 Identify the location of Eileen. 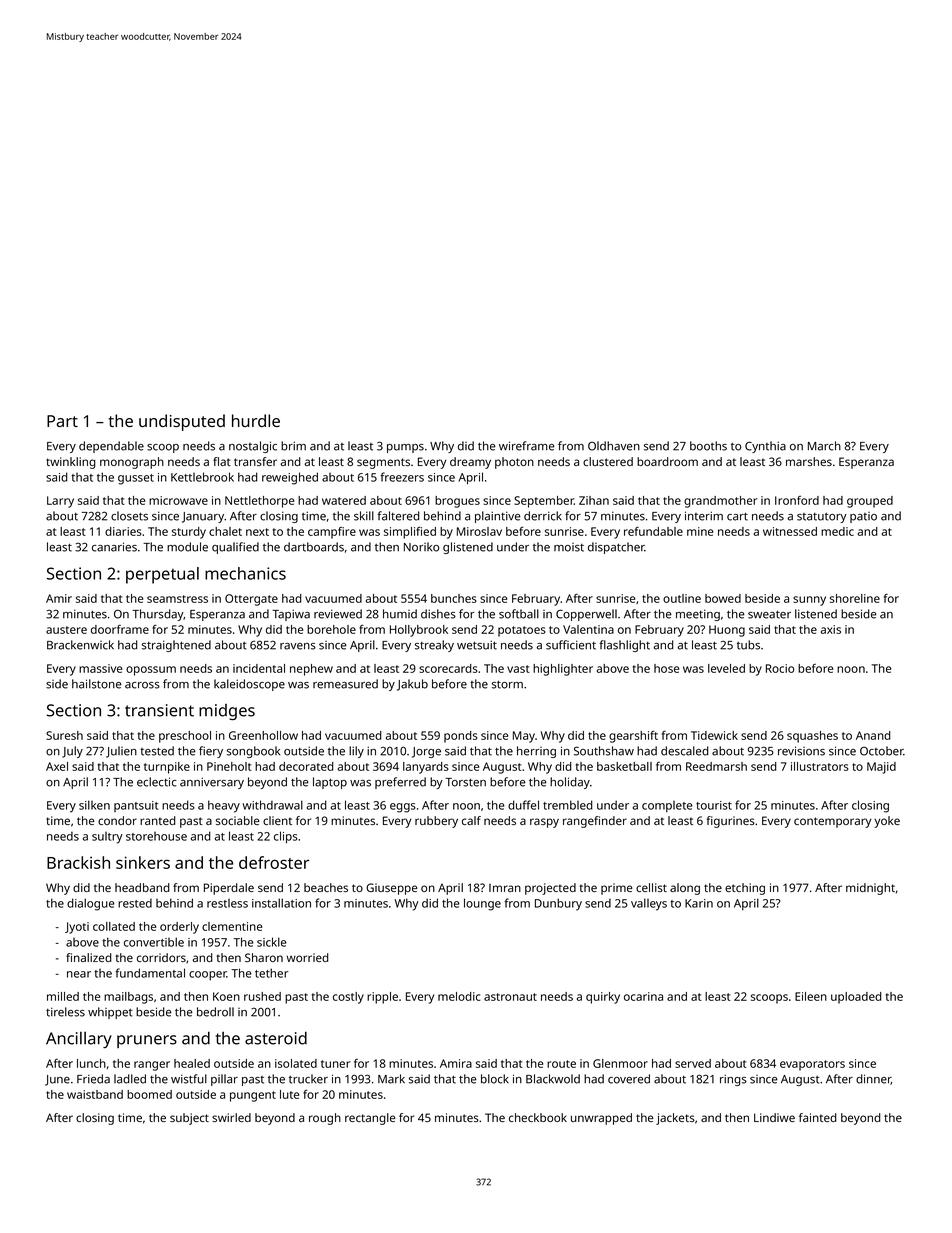
(811, 996).
